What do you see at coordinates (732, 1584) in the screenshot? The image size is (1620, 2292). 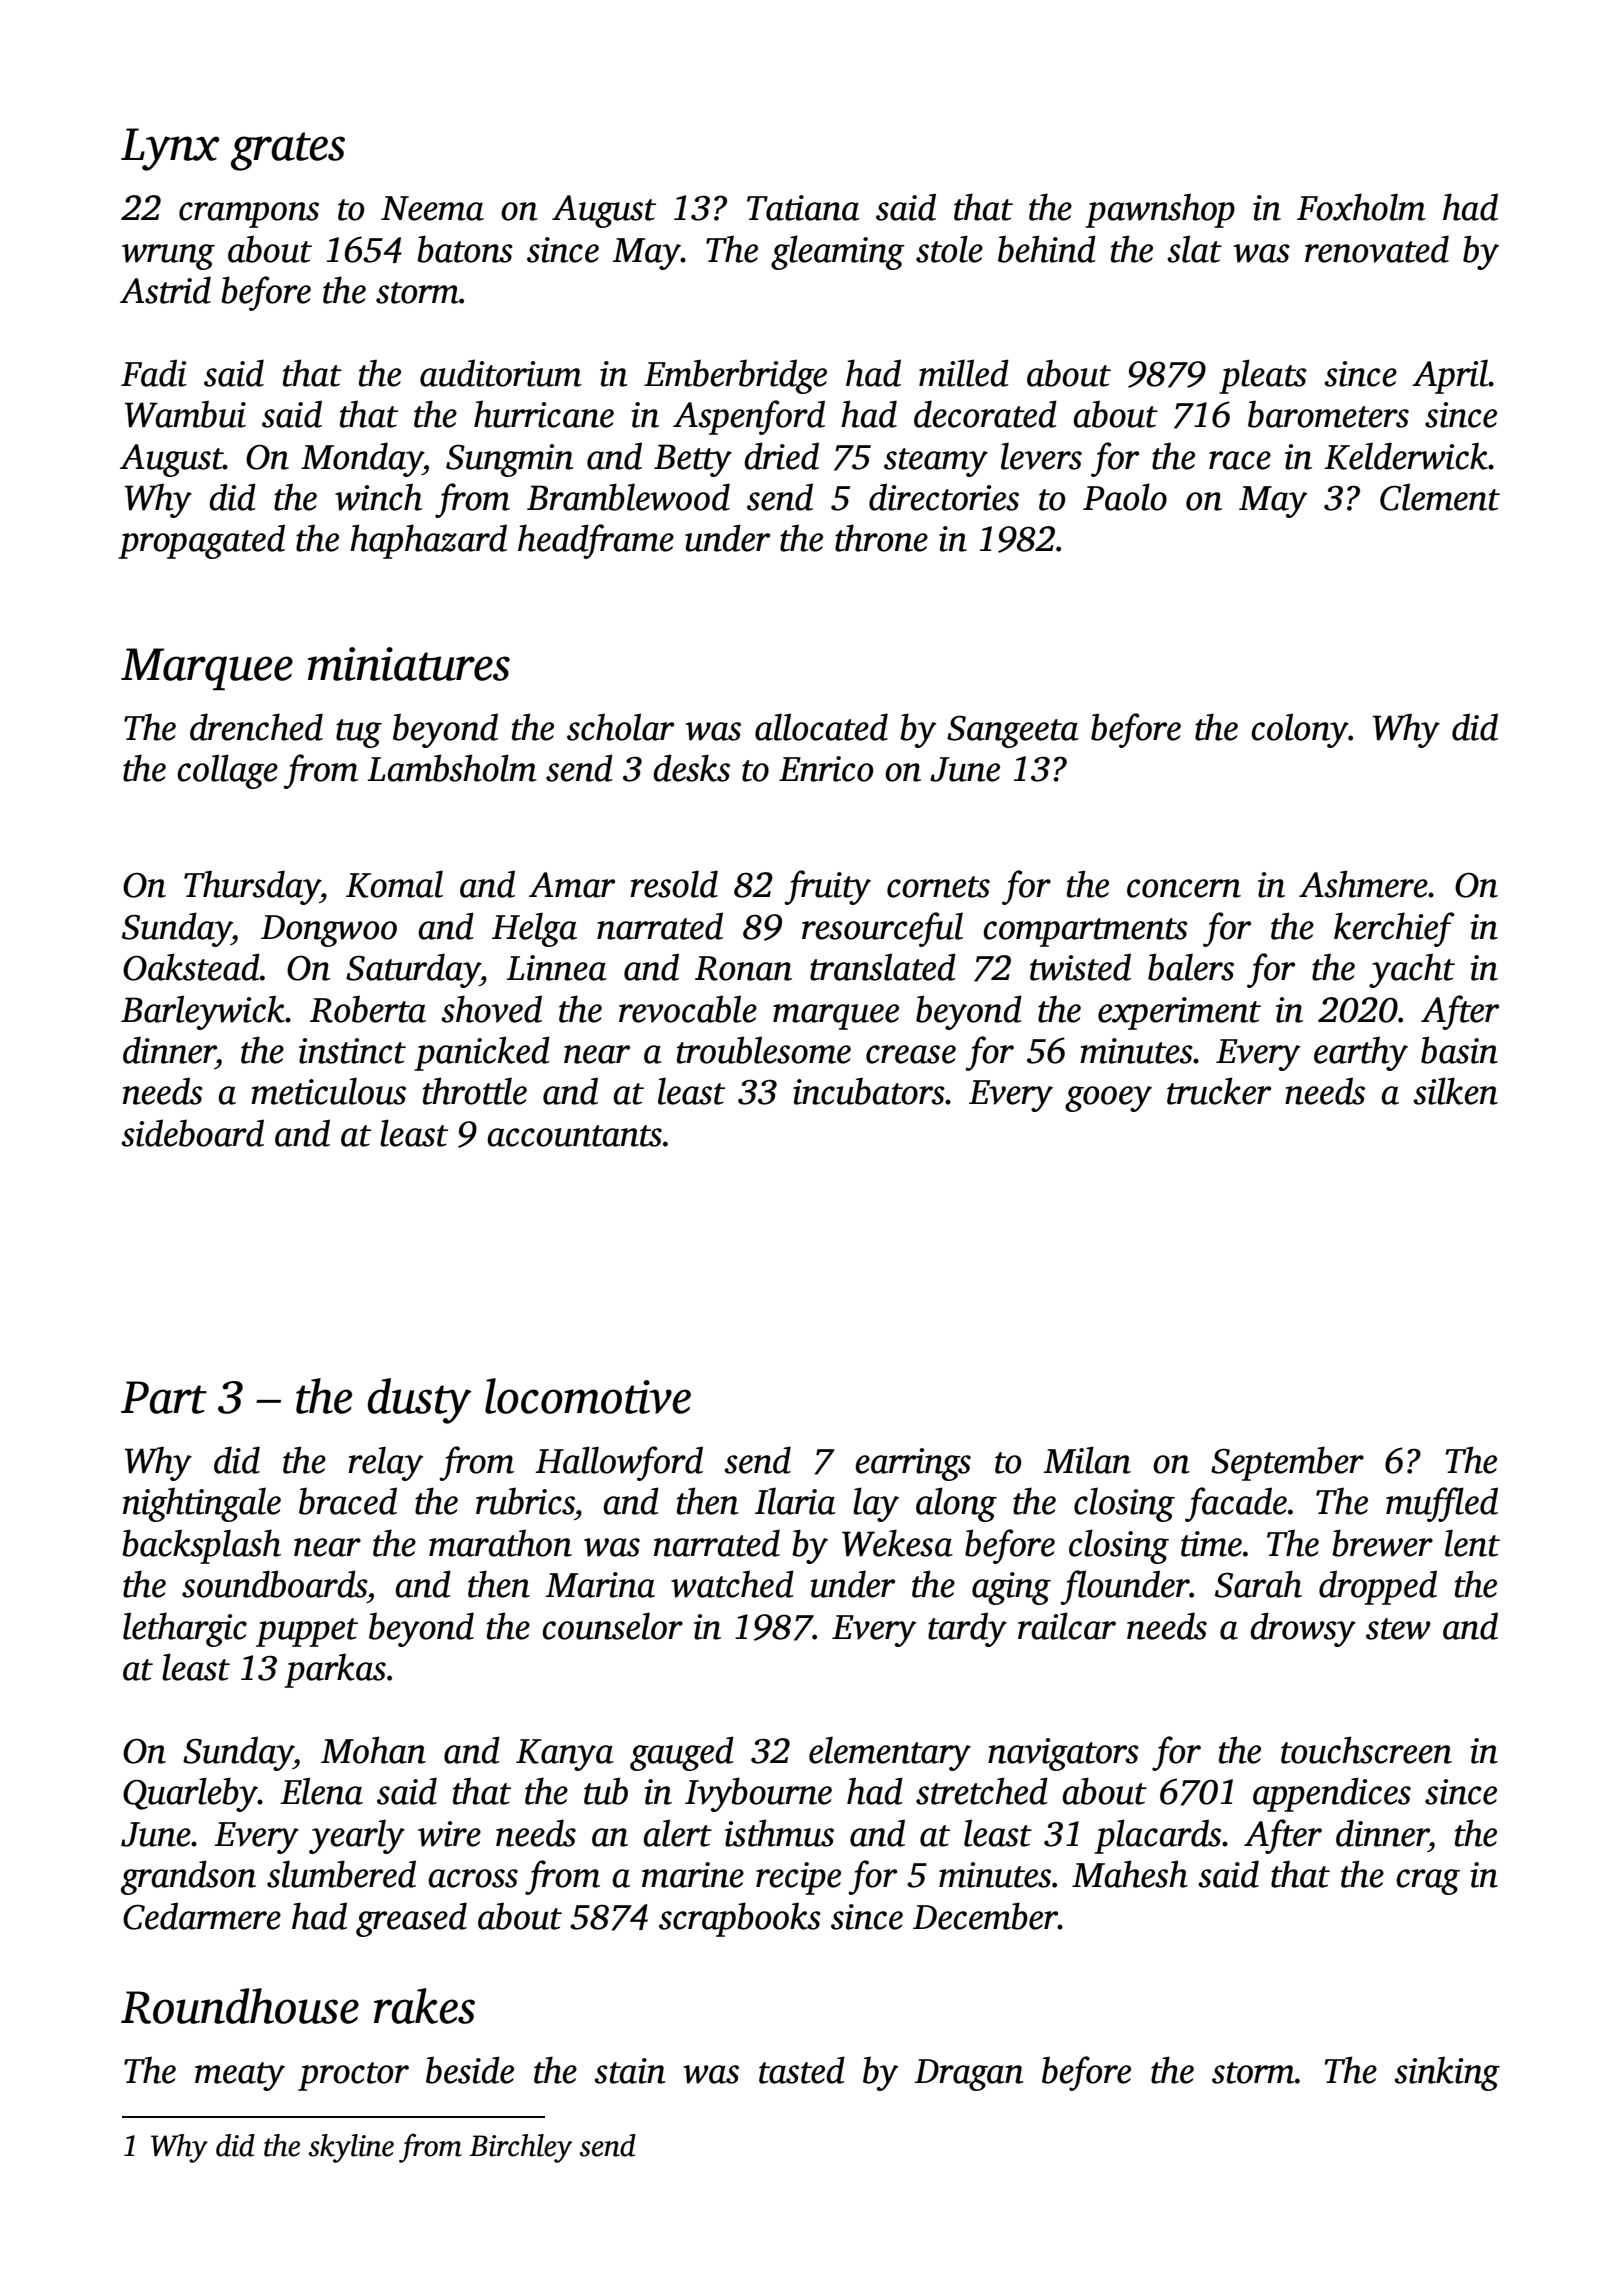 I see `watched` at bounding box center [732, 1584].
